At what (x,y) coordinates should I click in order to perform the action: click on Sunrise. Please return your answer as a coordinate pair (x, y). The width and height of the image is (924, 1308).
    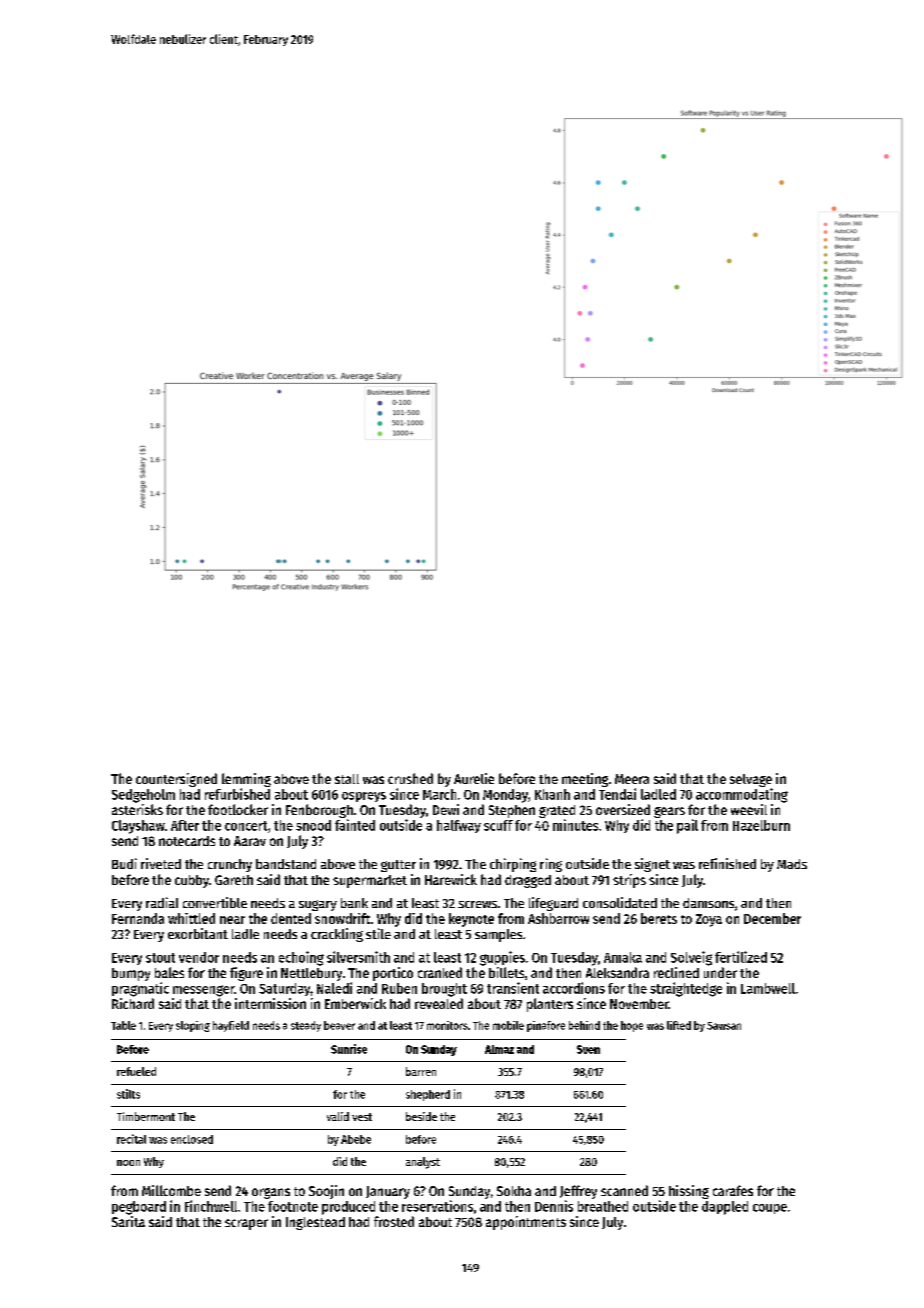
    Looking at the image, I should click on (349, 1049).
